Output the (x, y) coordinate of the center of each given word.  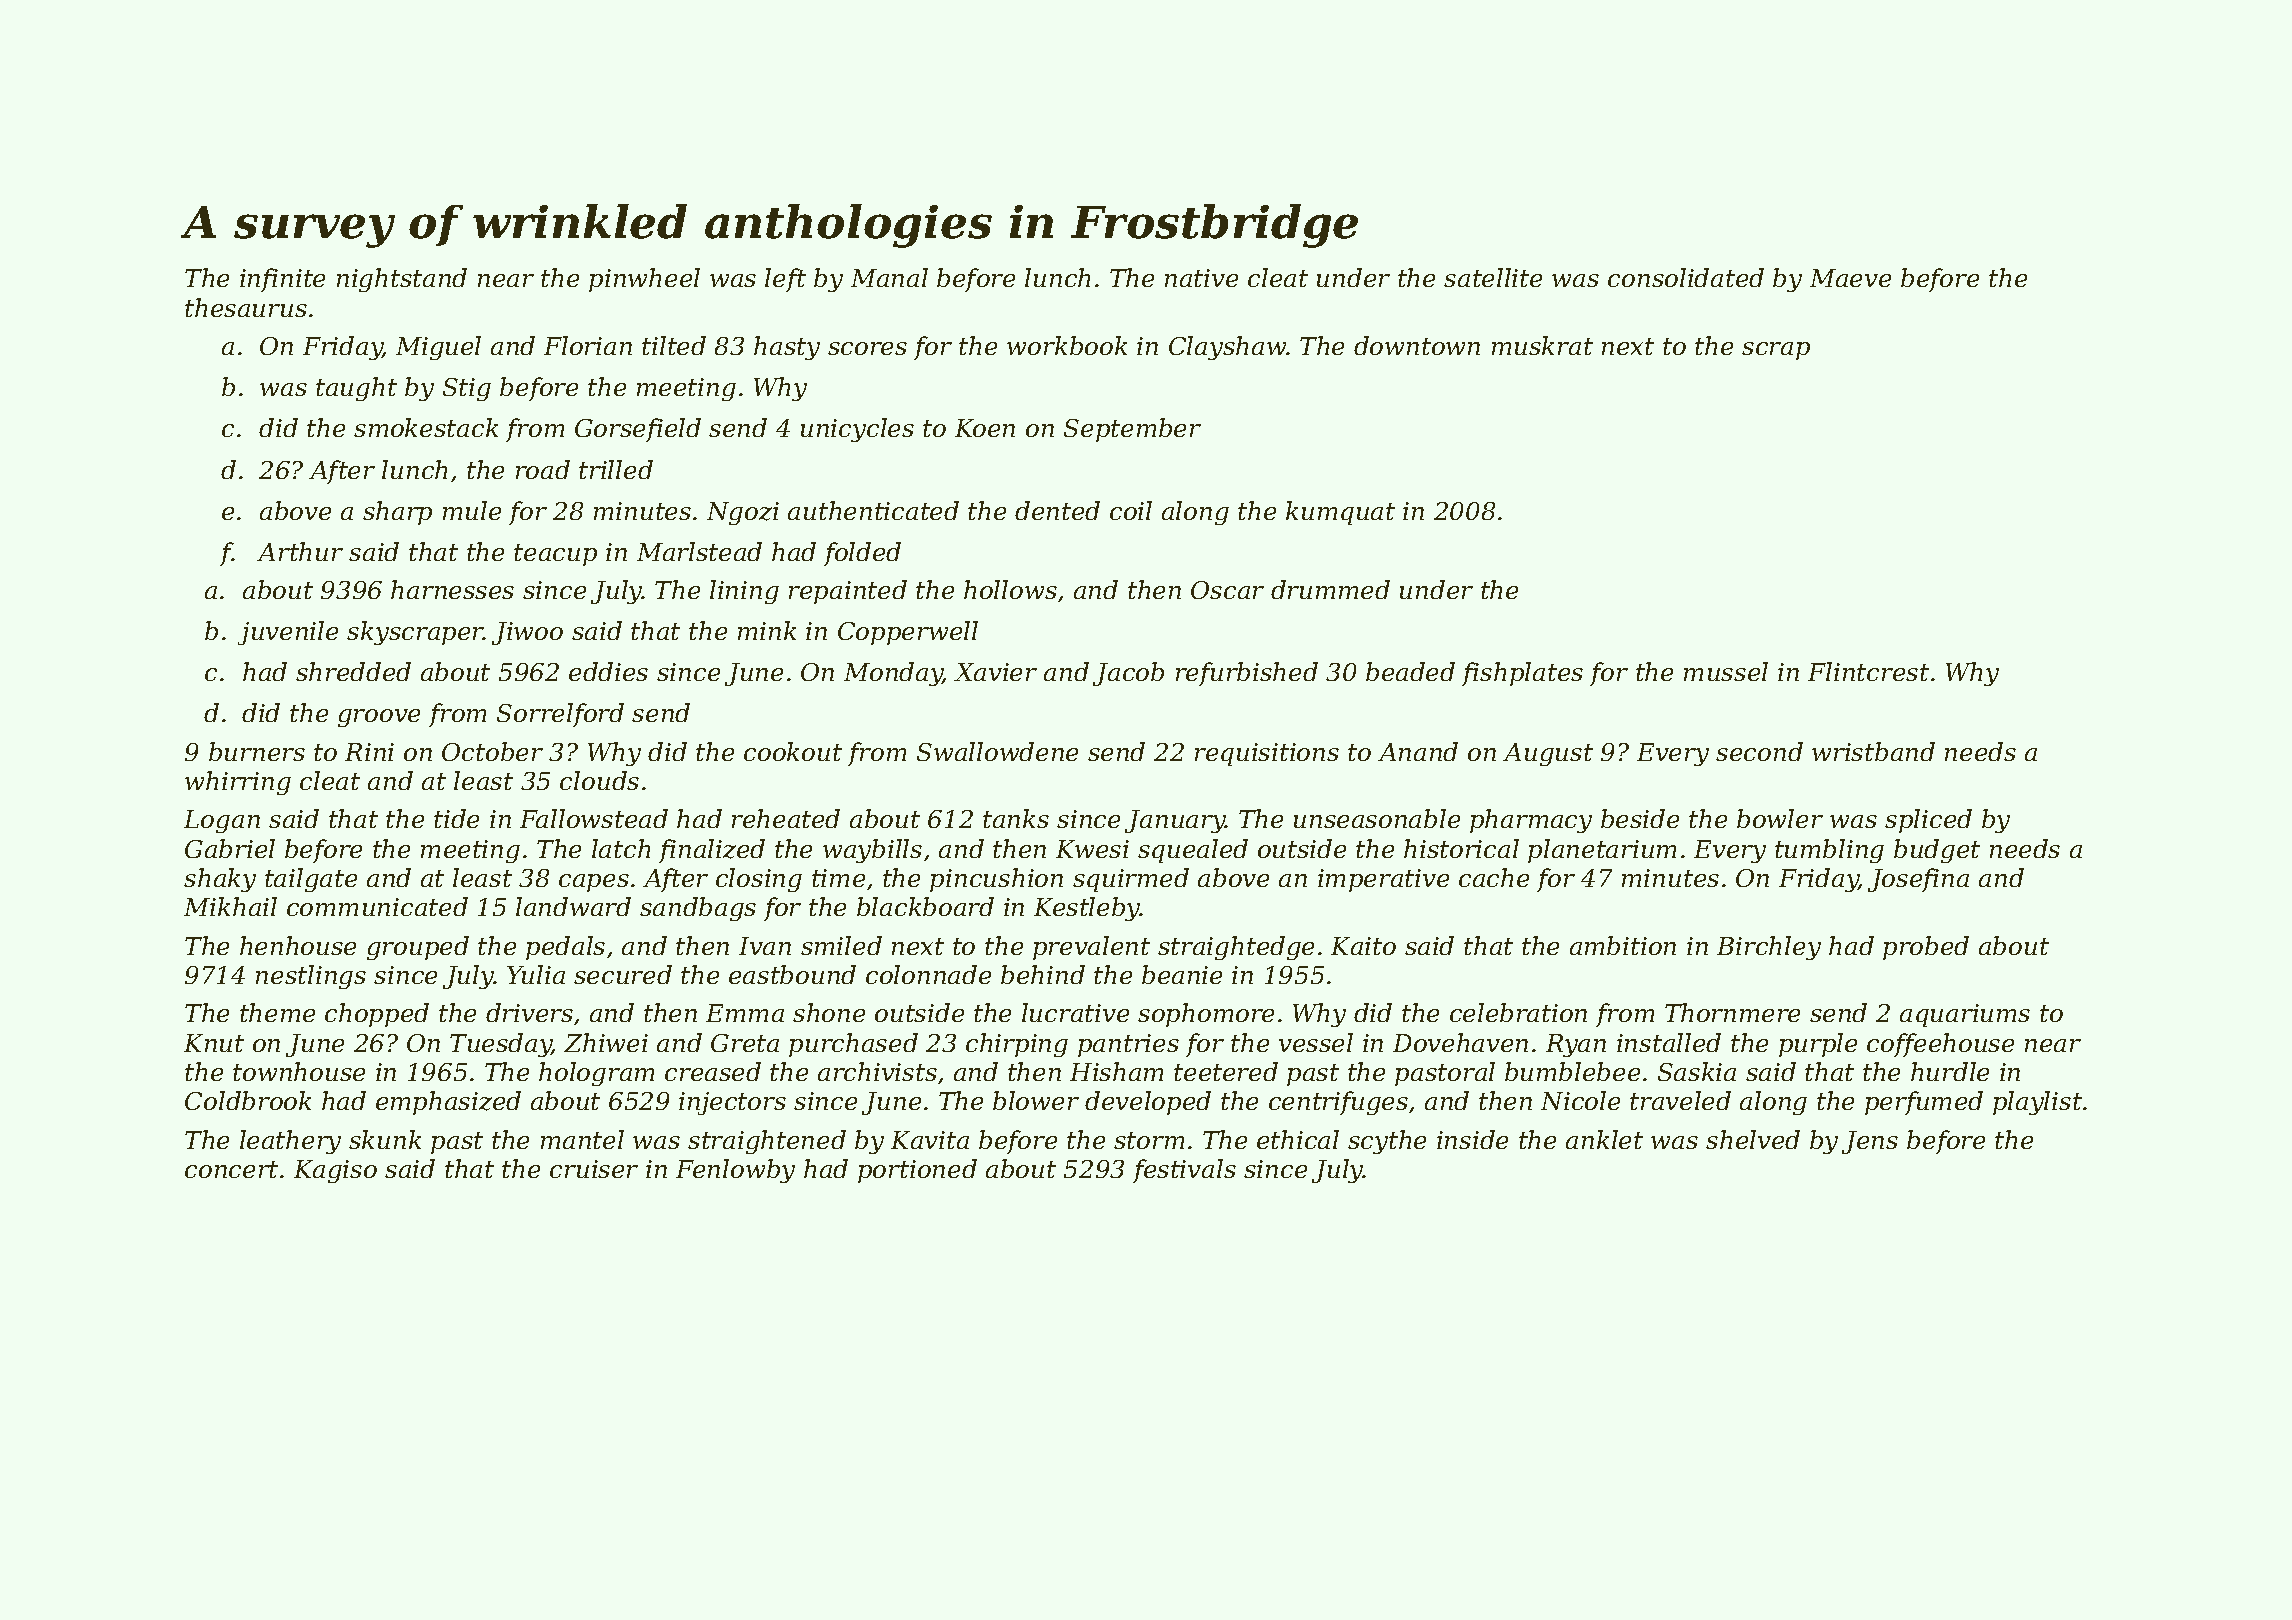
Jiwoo (527, 633)
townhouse (299, 1071)
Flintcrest (1868, 671)
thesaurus (246, 307)
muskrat (1542, 345)
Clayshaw (1228, 348)
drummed (1330, 589)
